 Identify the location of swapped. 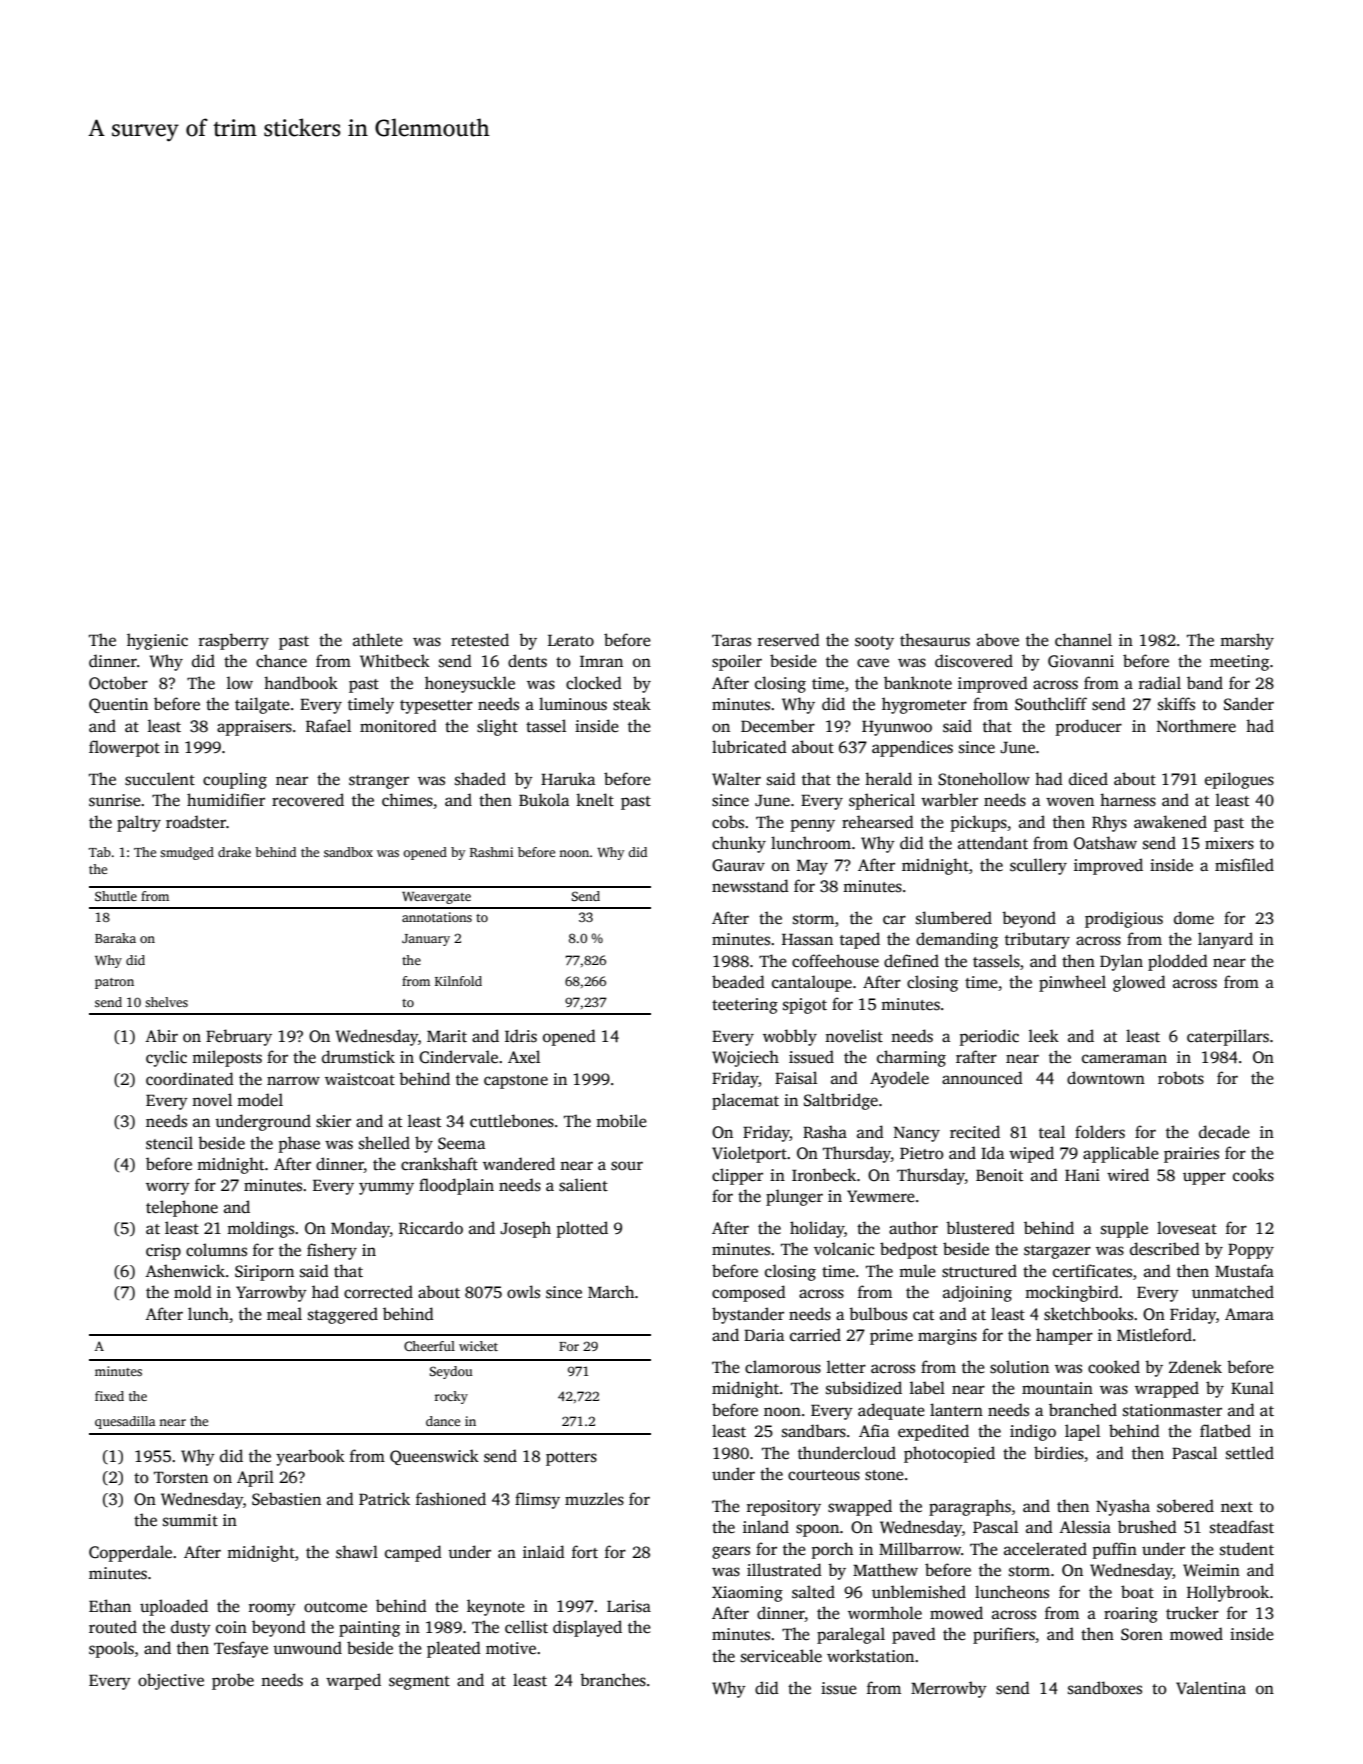
(860, 1507).
